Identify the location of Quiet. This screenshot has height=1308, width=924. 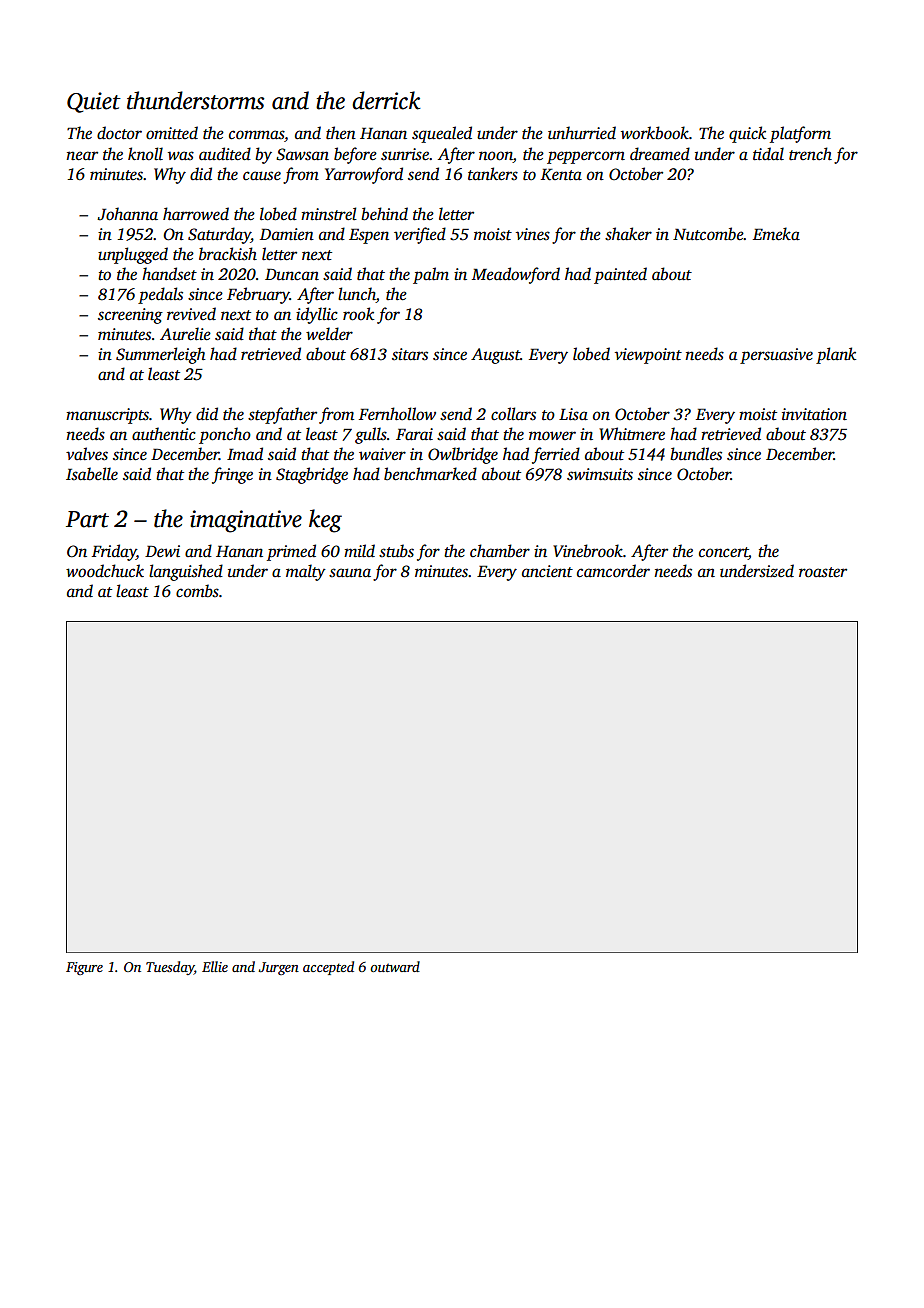
(94, 102).
